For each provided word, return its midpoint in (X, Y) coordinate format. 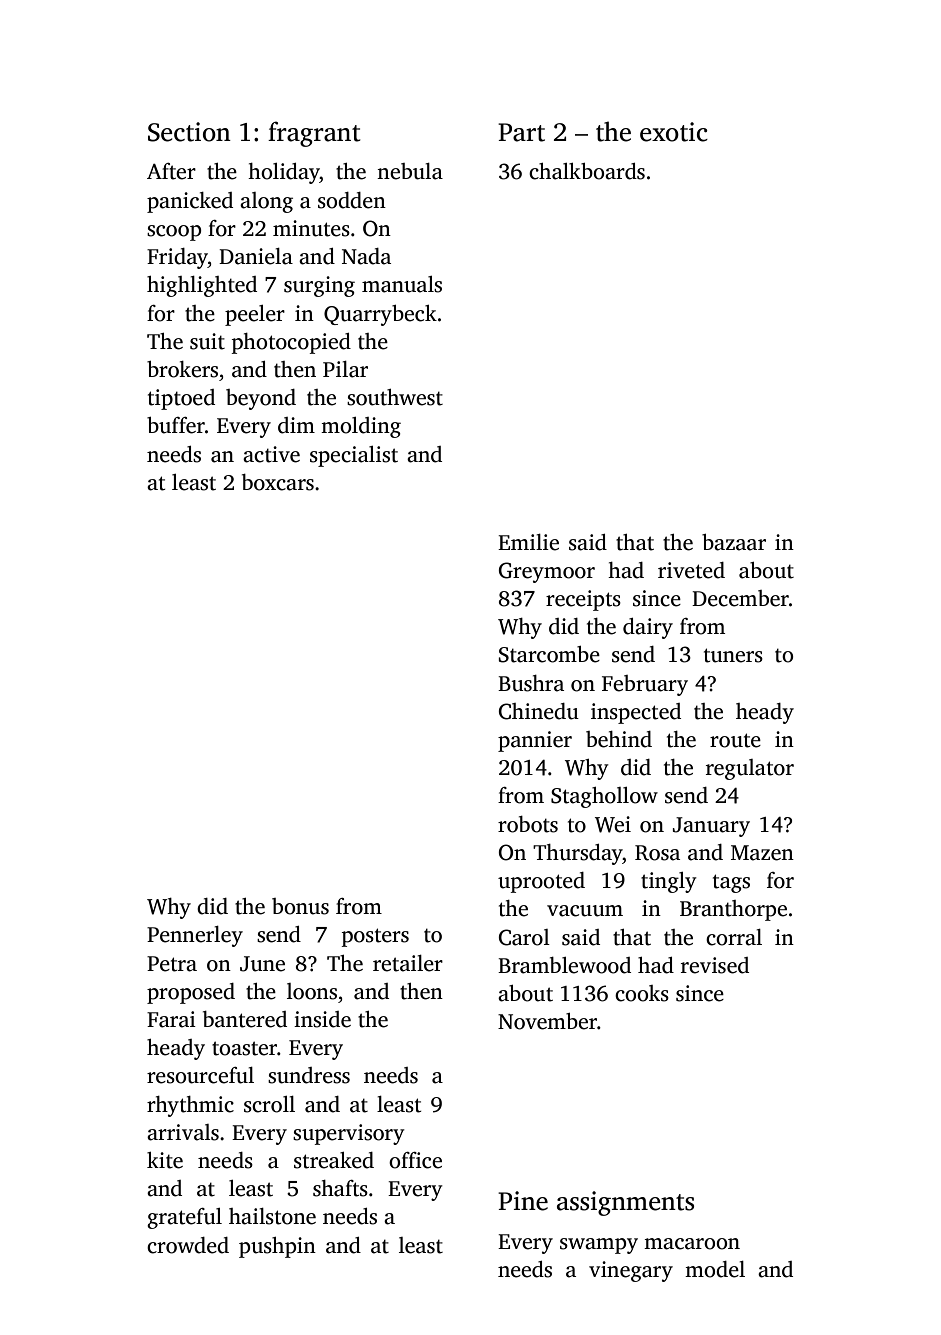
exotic (674, 132)
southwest (395, 397)
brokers (182, 369)
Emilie (528, 542)
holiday (284, 173)
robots (528, 824)
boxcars (278, 482)
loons (312, 991)
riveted (691, 570)
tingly (669, 882)
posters (375, 937)
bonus (300, 906)
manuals (402, 284)
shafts (340, 1188)
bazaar (734, 542)
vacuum (585, 911)
